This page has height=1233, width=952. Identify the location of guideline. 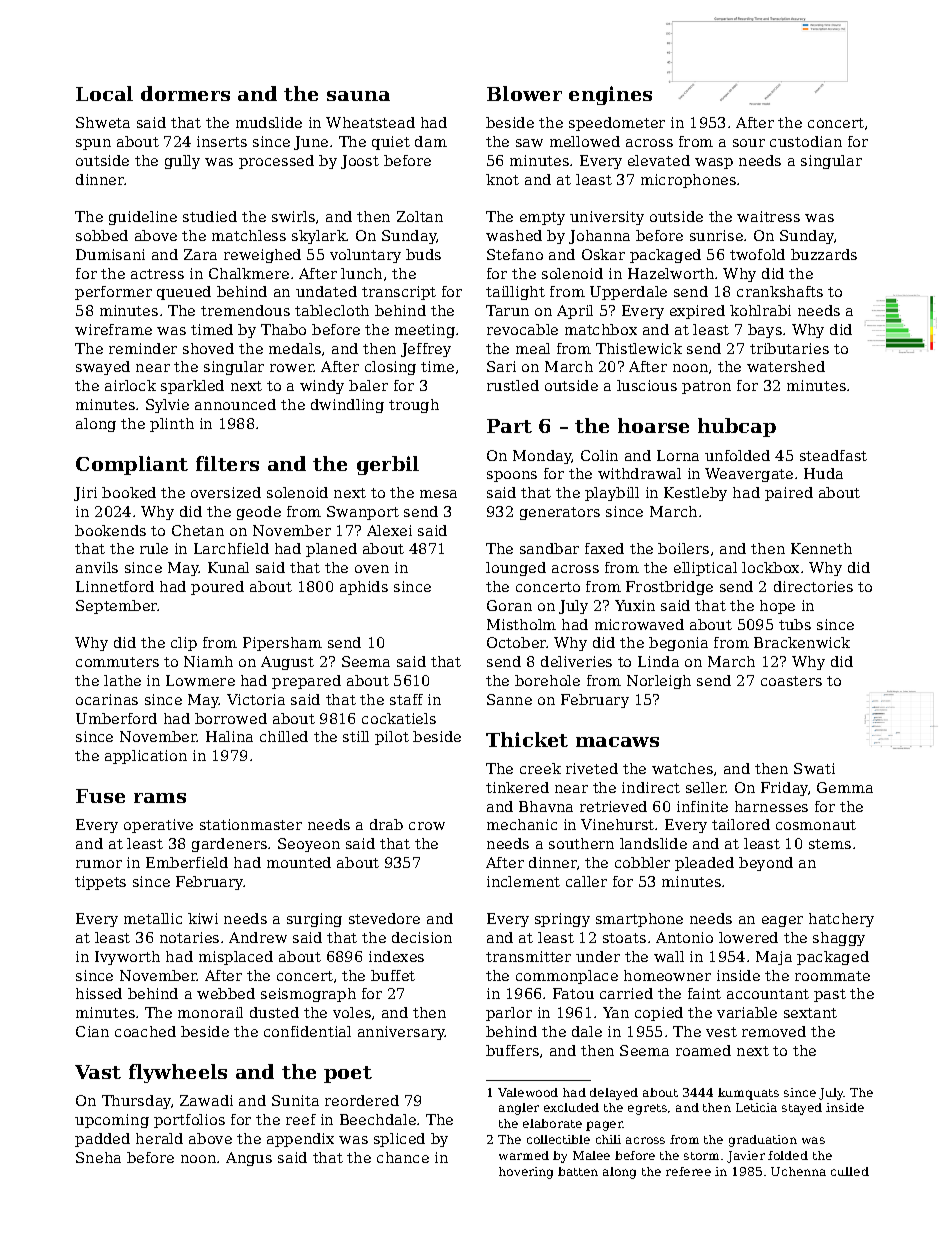
(143, 218).
